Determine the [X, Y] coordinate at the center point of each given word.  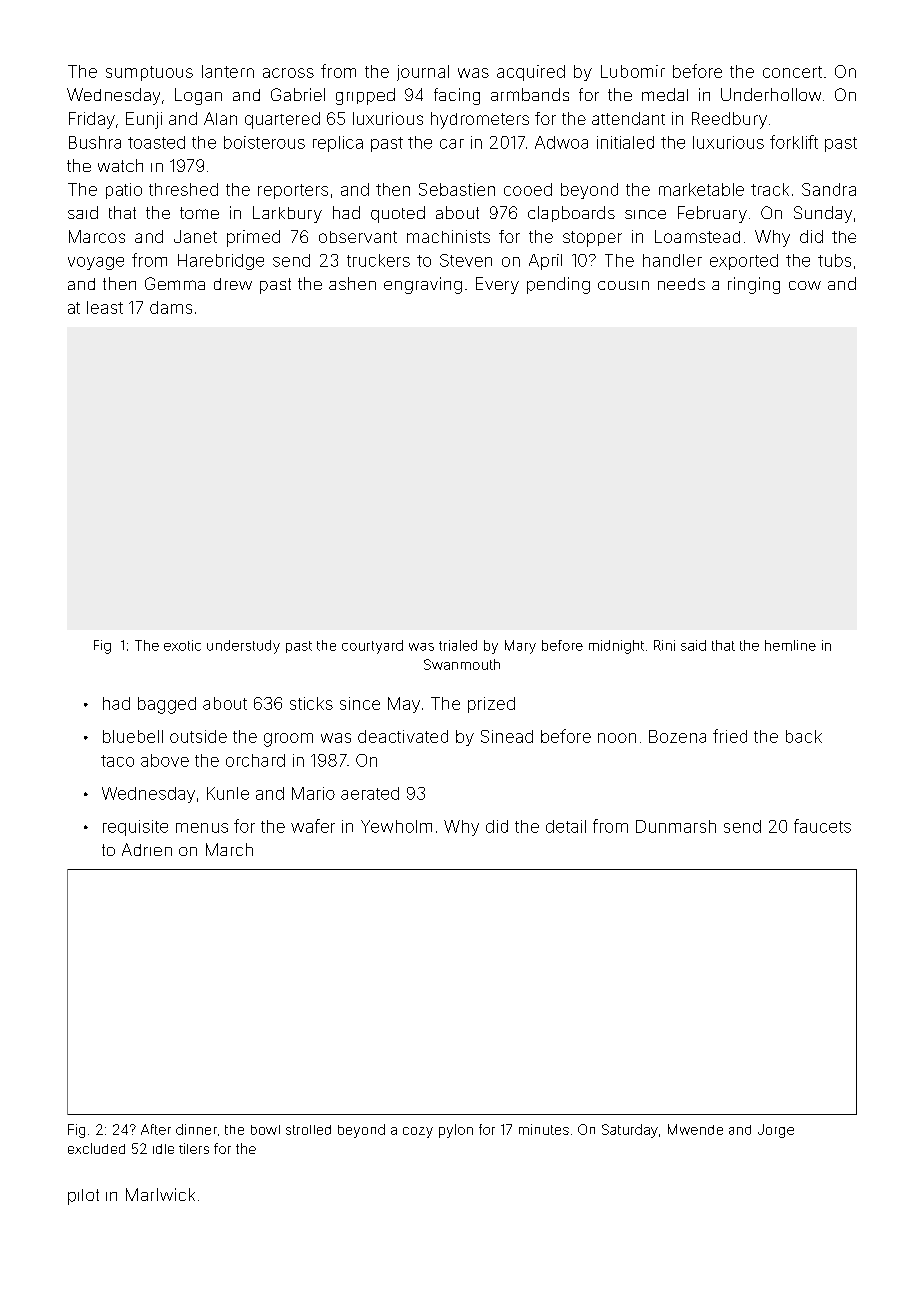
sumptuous [149, 73]
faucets [822, 826]
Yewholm [396, 826]
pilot [83, 1197]
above [165, 760]
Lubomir [633, 71]
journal [423, 73]
